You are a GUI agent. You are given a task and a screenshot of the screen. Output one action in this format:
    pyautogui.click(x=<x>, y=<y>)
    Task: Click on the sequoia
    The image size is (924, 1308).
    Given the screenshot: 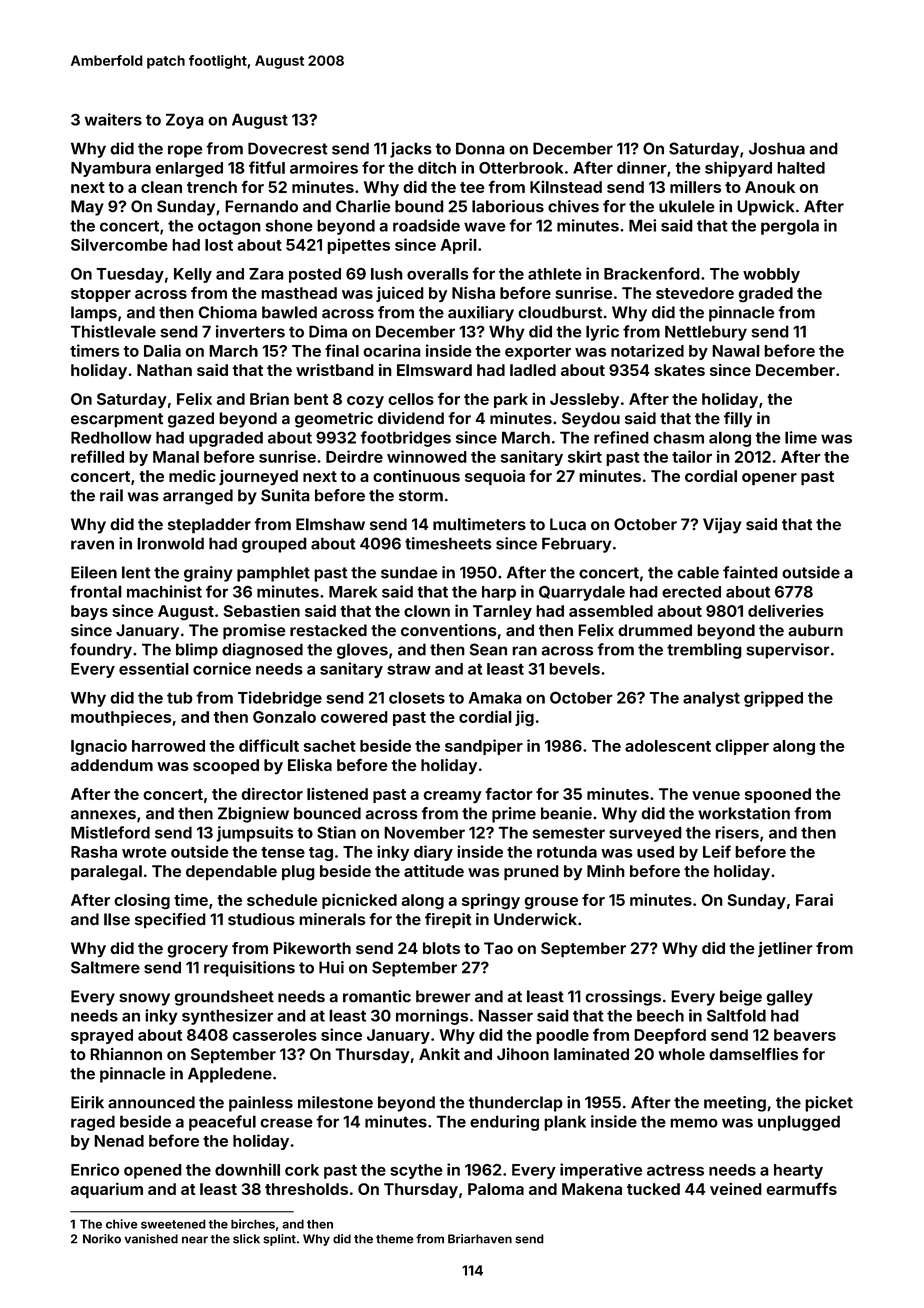 What is the action you would take?
    pyautogui.click(x=495, y=478)
